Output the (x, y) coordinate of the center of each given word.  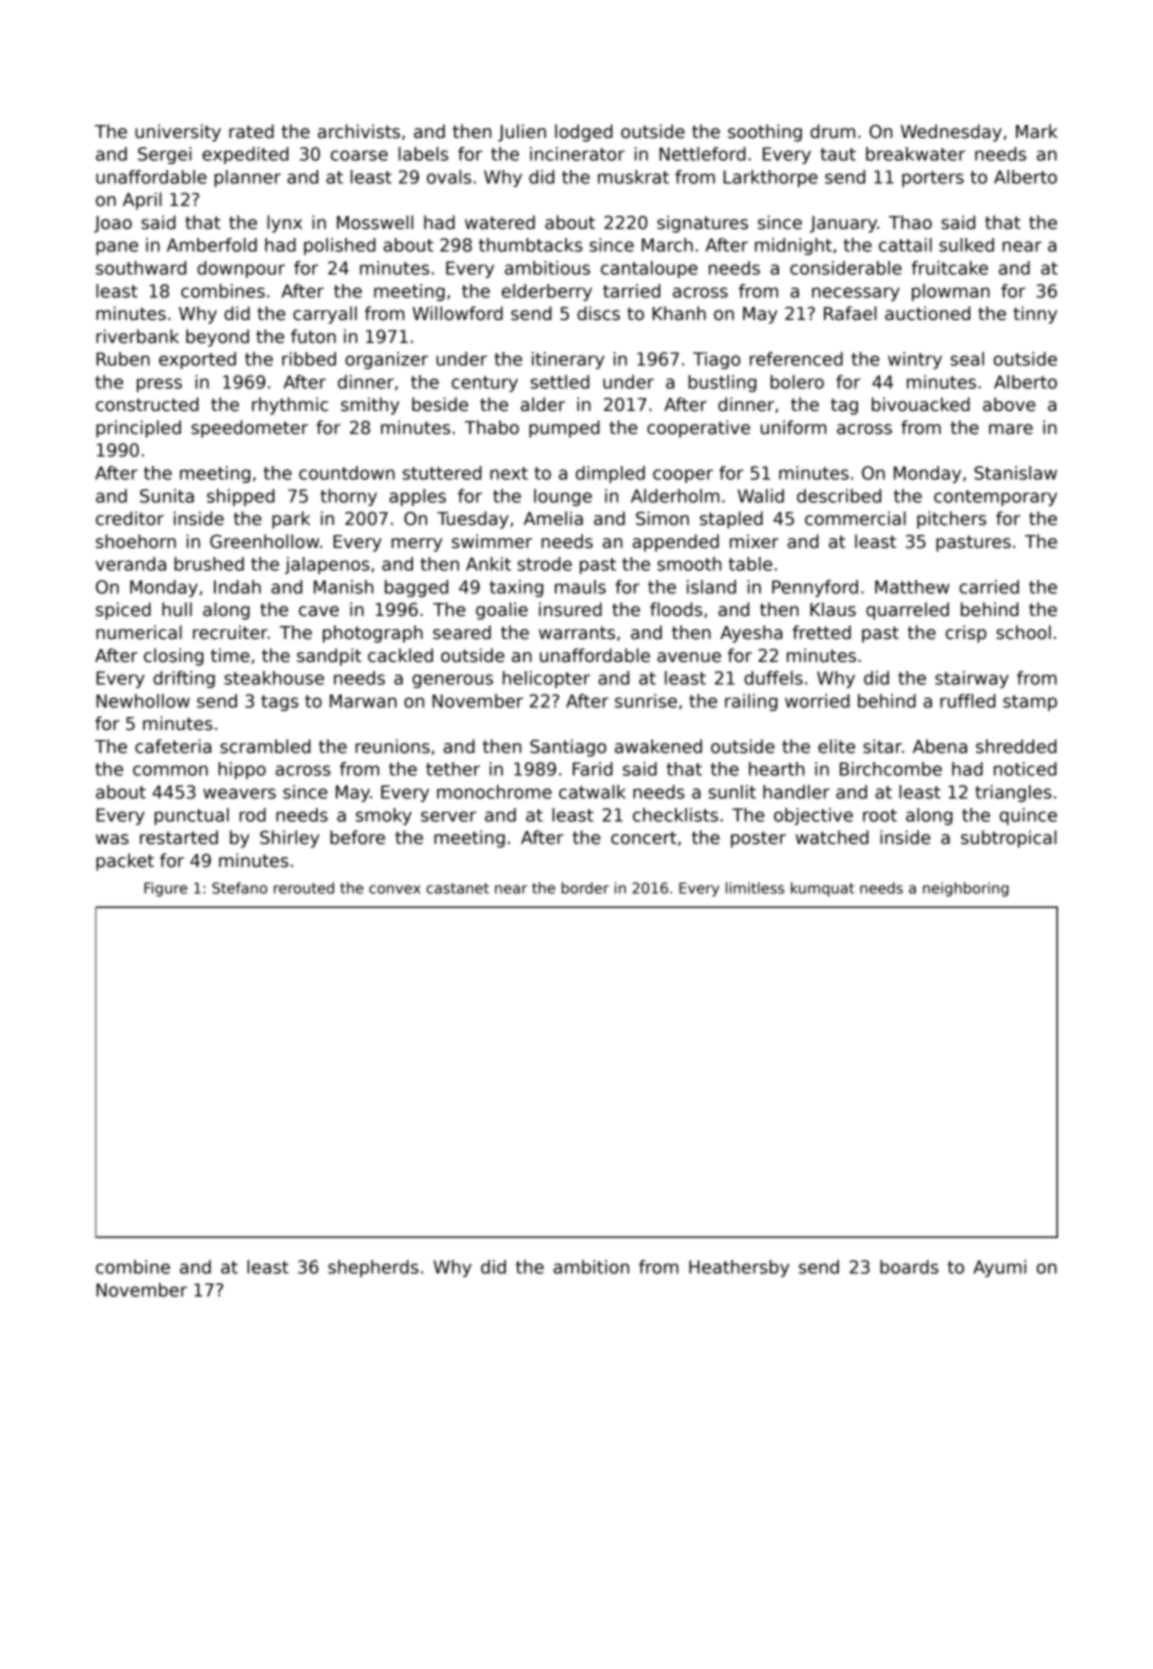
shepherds (373, 1268)
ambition (591, 1267)
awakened (658, 746)
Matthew (912, 587)
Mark (1037, 131)
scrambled (265, 746)
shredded (1016, 746)
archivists (359, 131)
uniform (793, 427)
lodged (584, 133)
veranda (130, 564)
